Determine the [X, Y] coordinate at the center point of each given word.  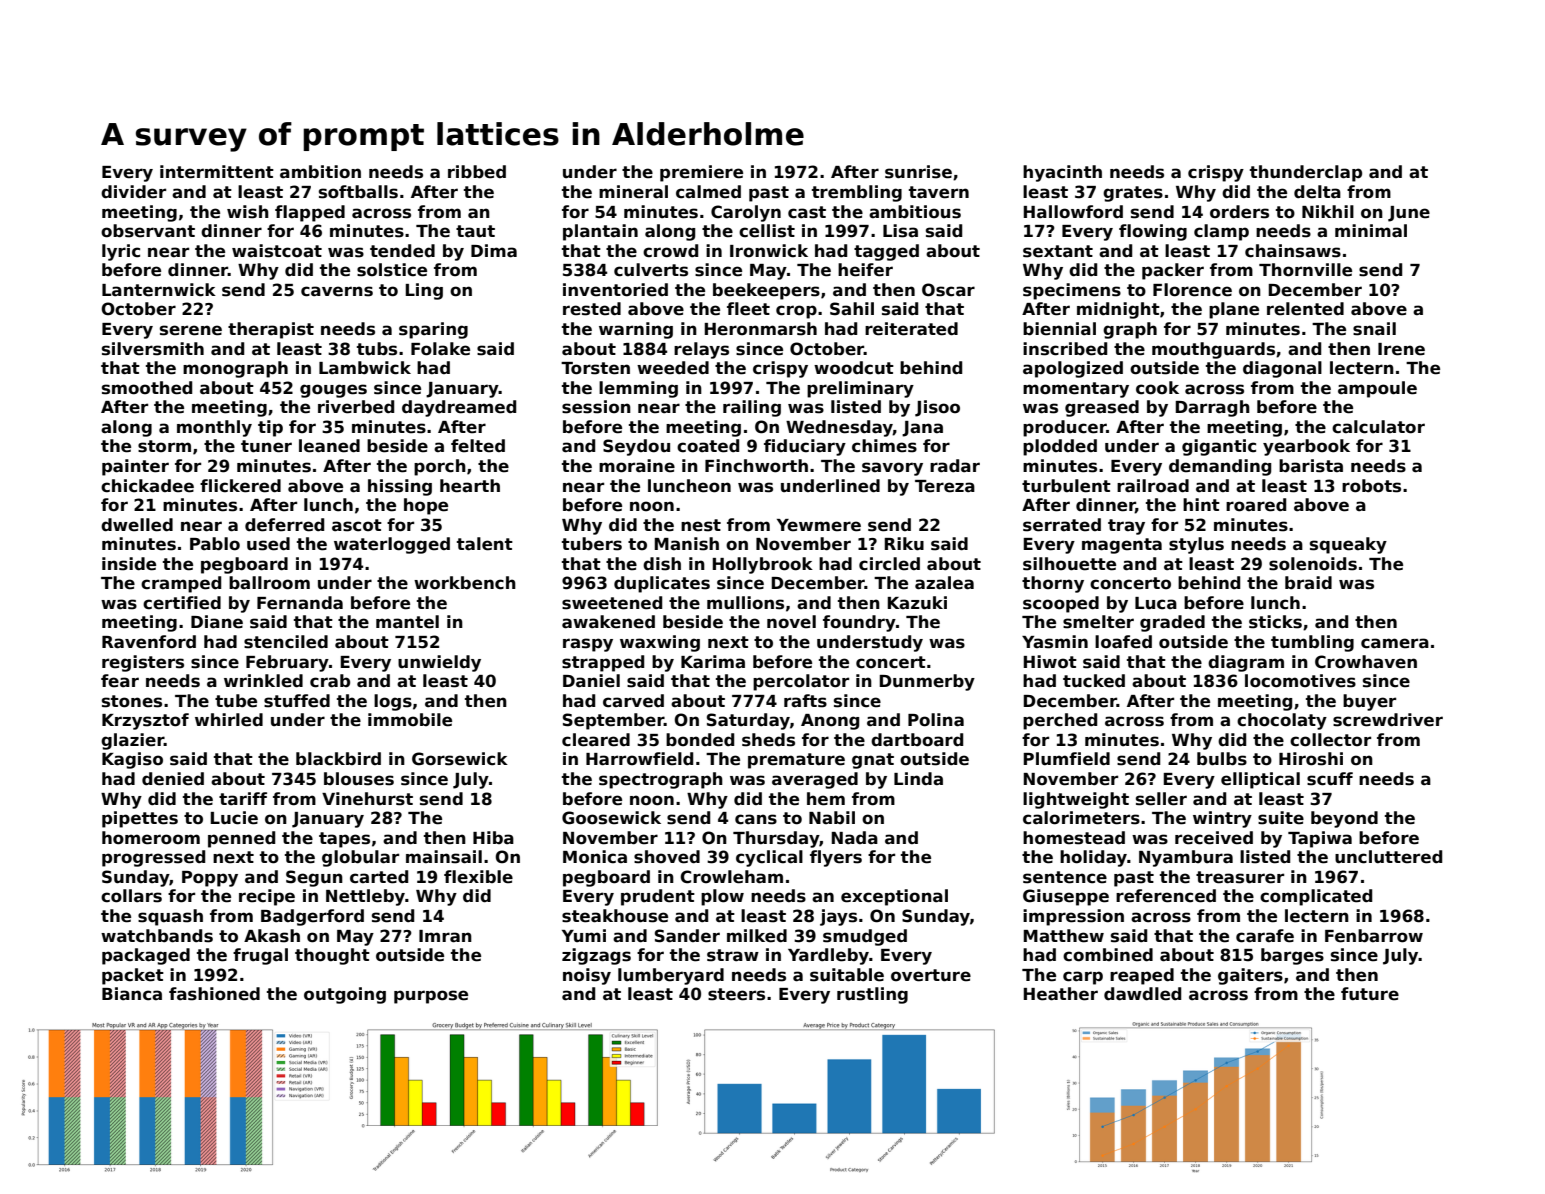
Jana [922, 429]
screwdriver [1388, 720]
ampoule [1377, 389]
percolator [801, 682]
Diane [217, 622]
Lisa [900, 231]
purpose [431, 997]
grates [1133, 194]
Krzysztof [145, 721]
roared [1256, 505]
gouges [333, 391]
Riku [904, 544]
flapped [310, 213]
